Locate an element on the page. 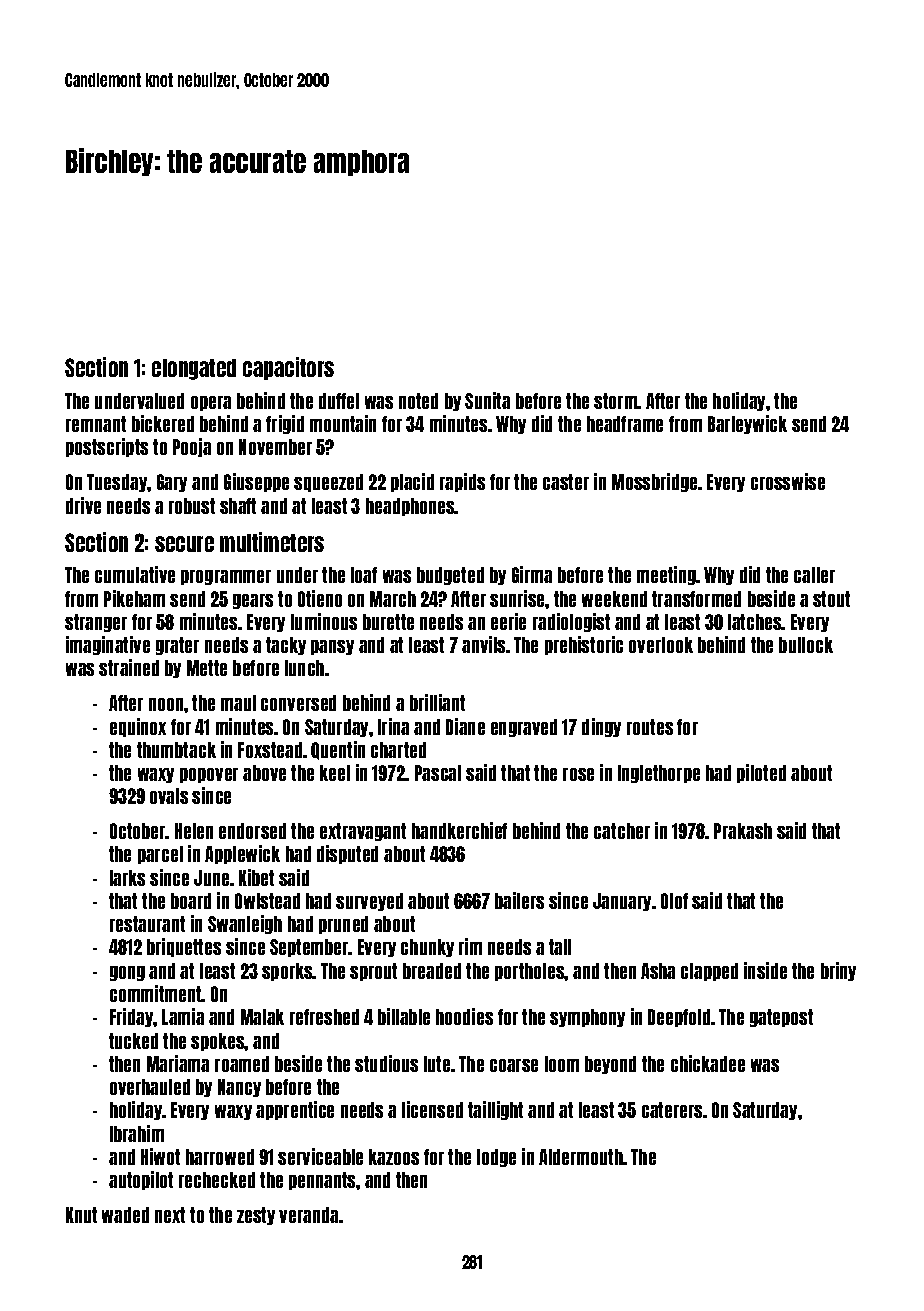 The width and height of the page is (924, 1311). storm is located at coordinates (616, 401).
